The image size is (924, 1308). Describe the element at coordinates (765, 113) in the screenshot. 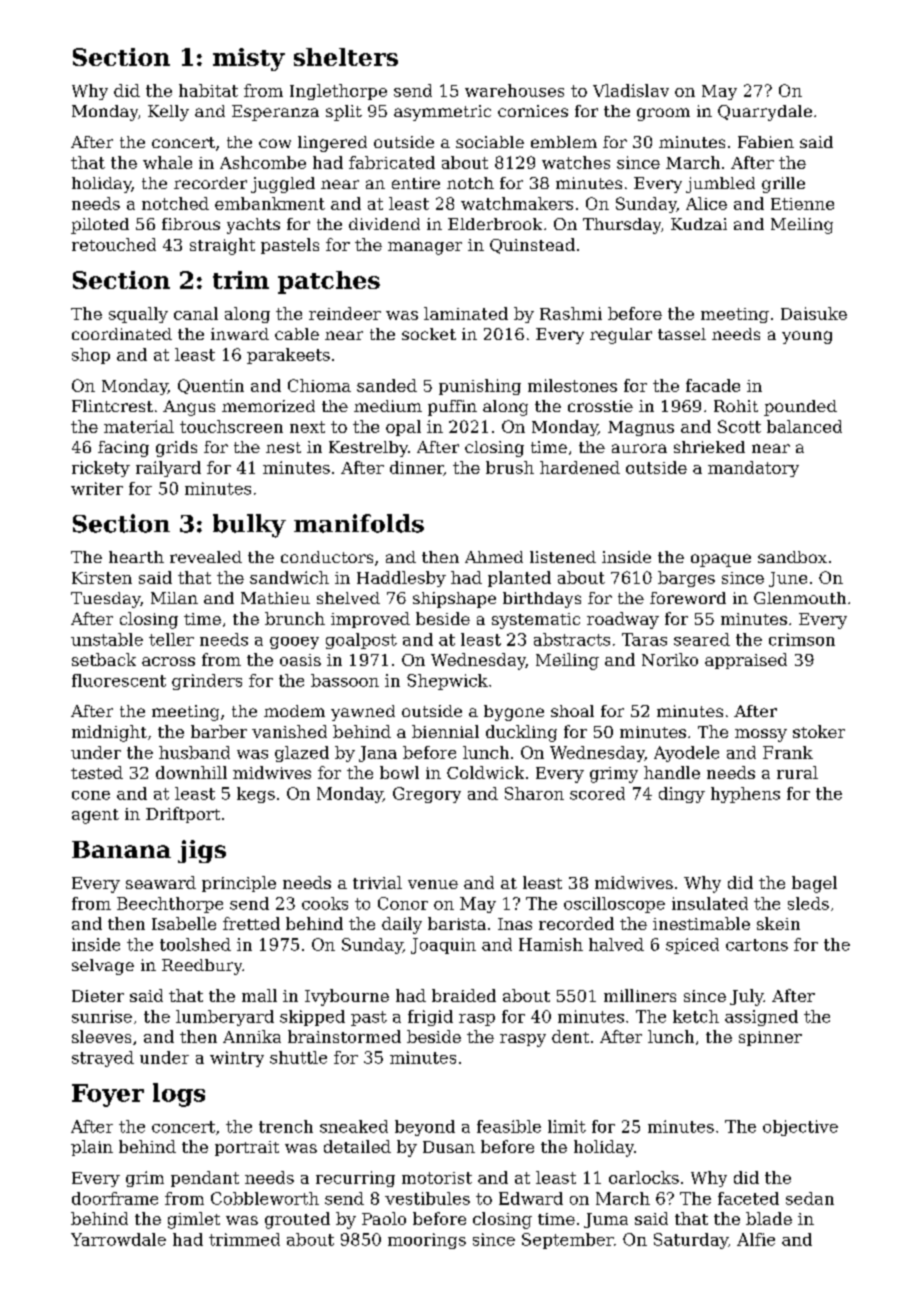

I see `Quarrydale` at that location.
